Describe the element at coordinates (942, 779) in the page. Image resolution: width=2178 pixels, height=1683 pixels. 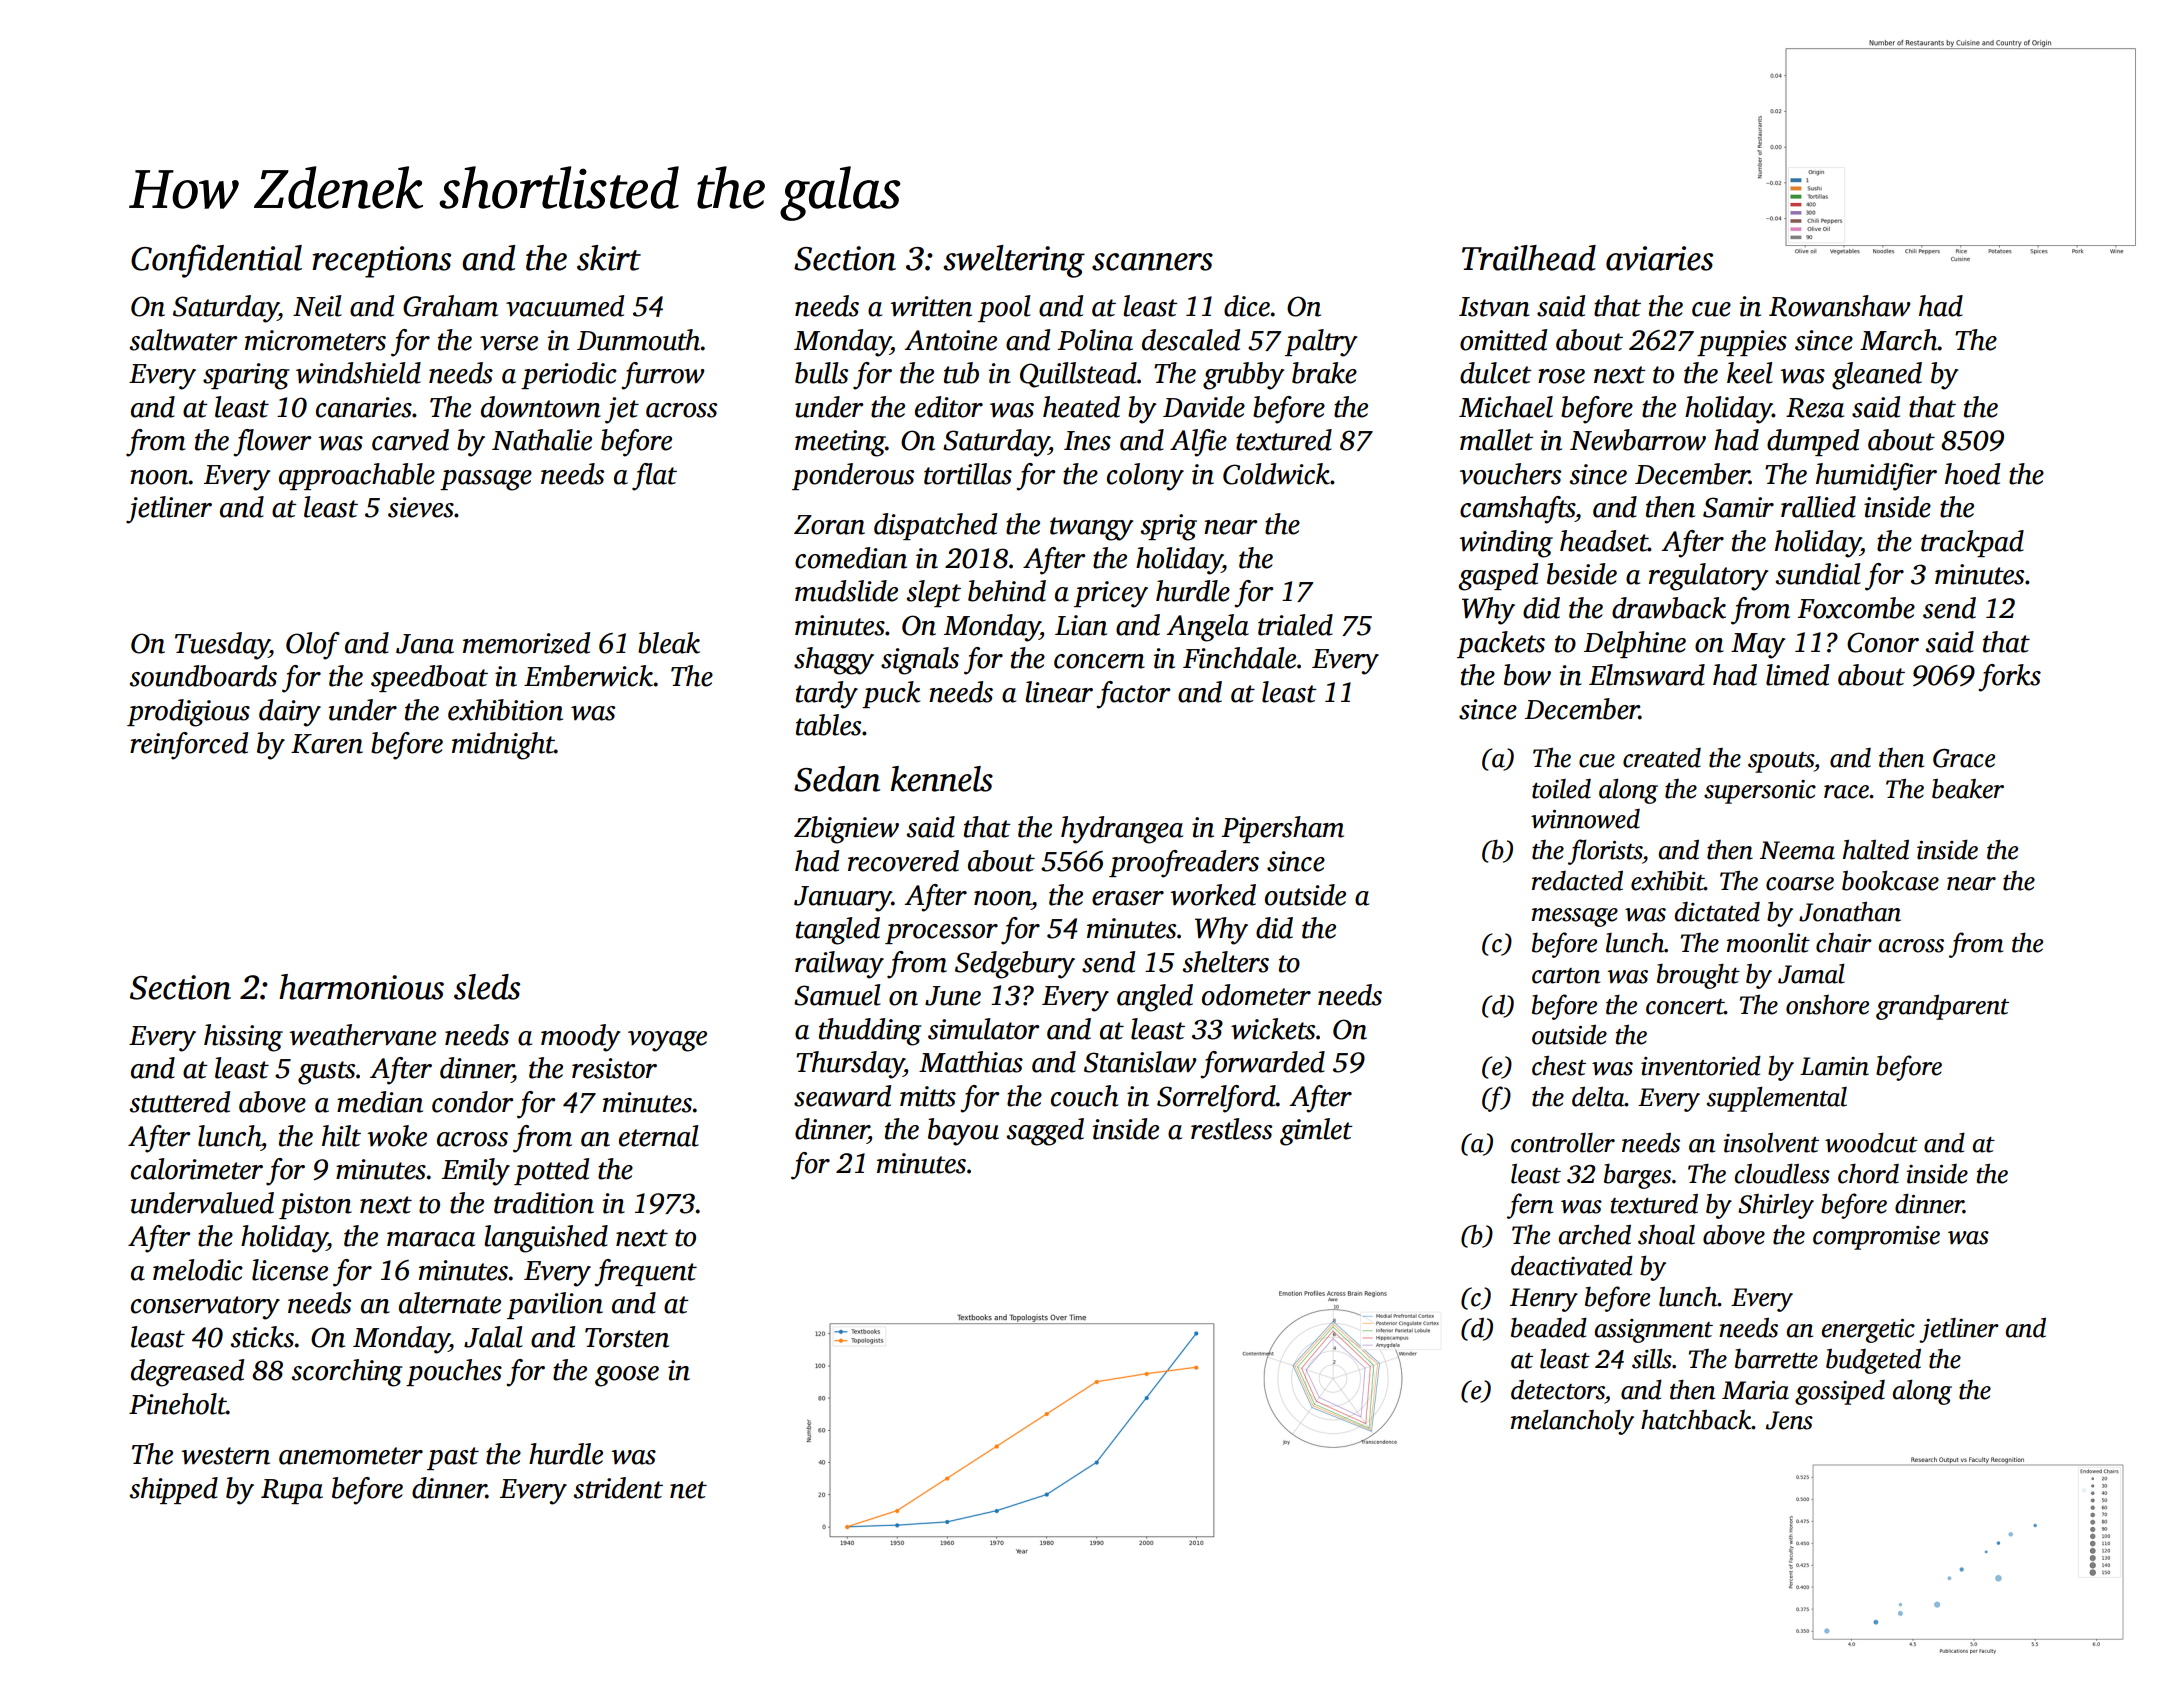
I see `kennels` at that location.
